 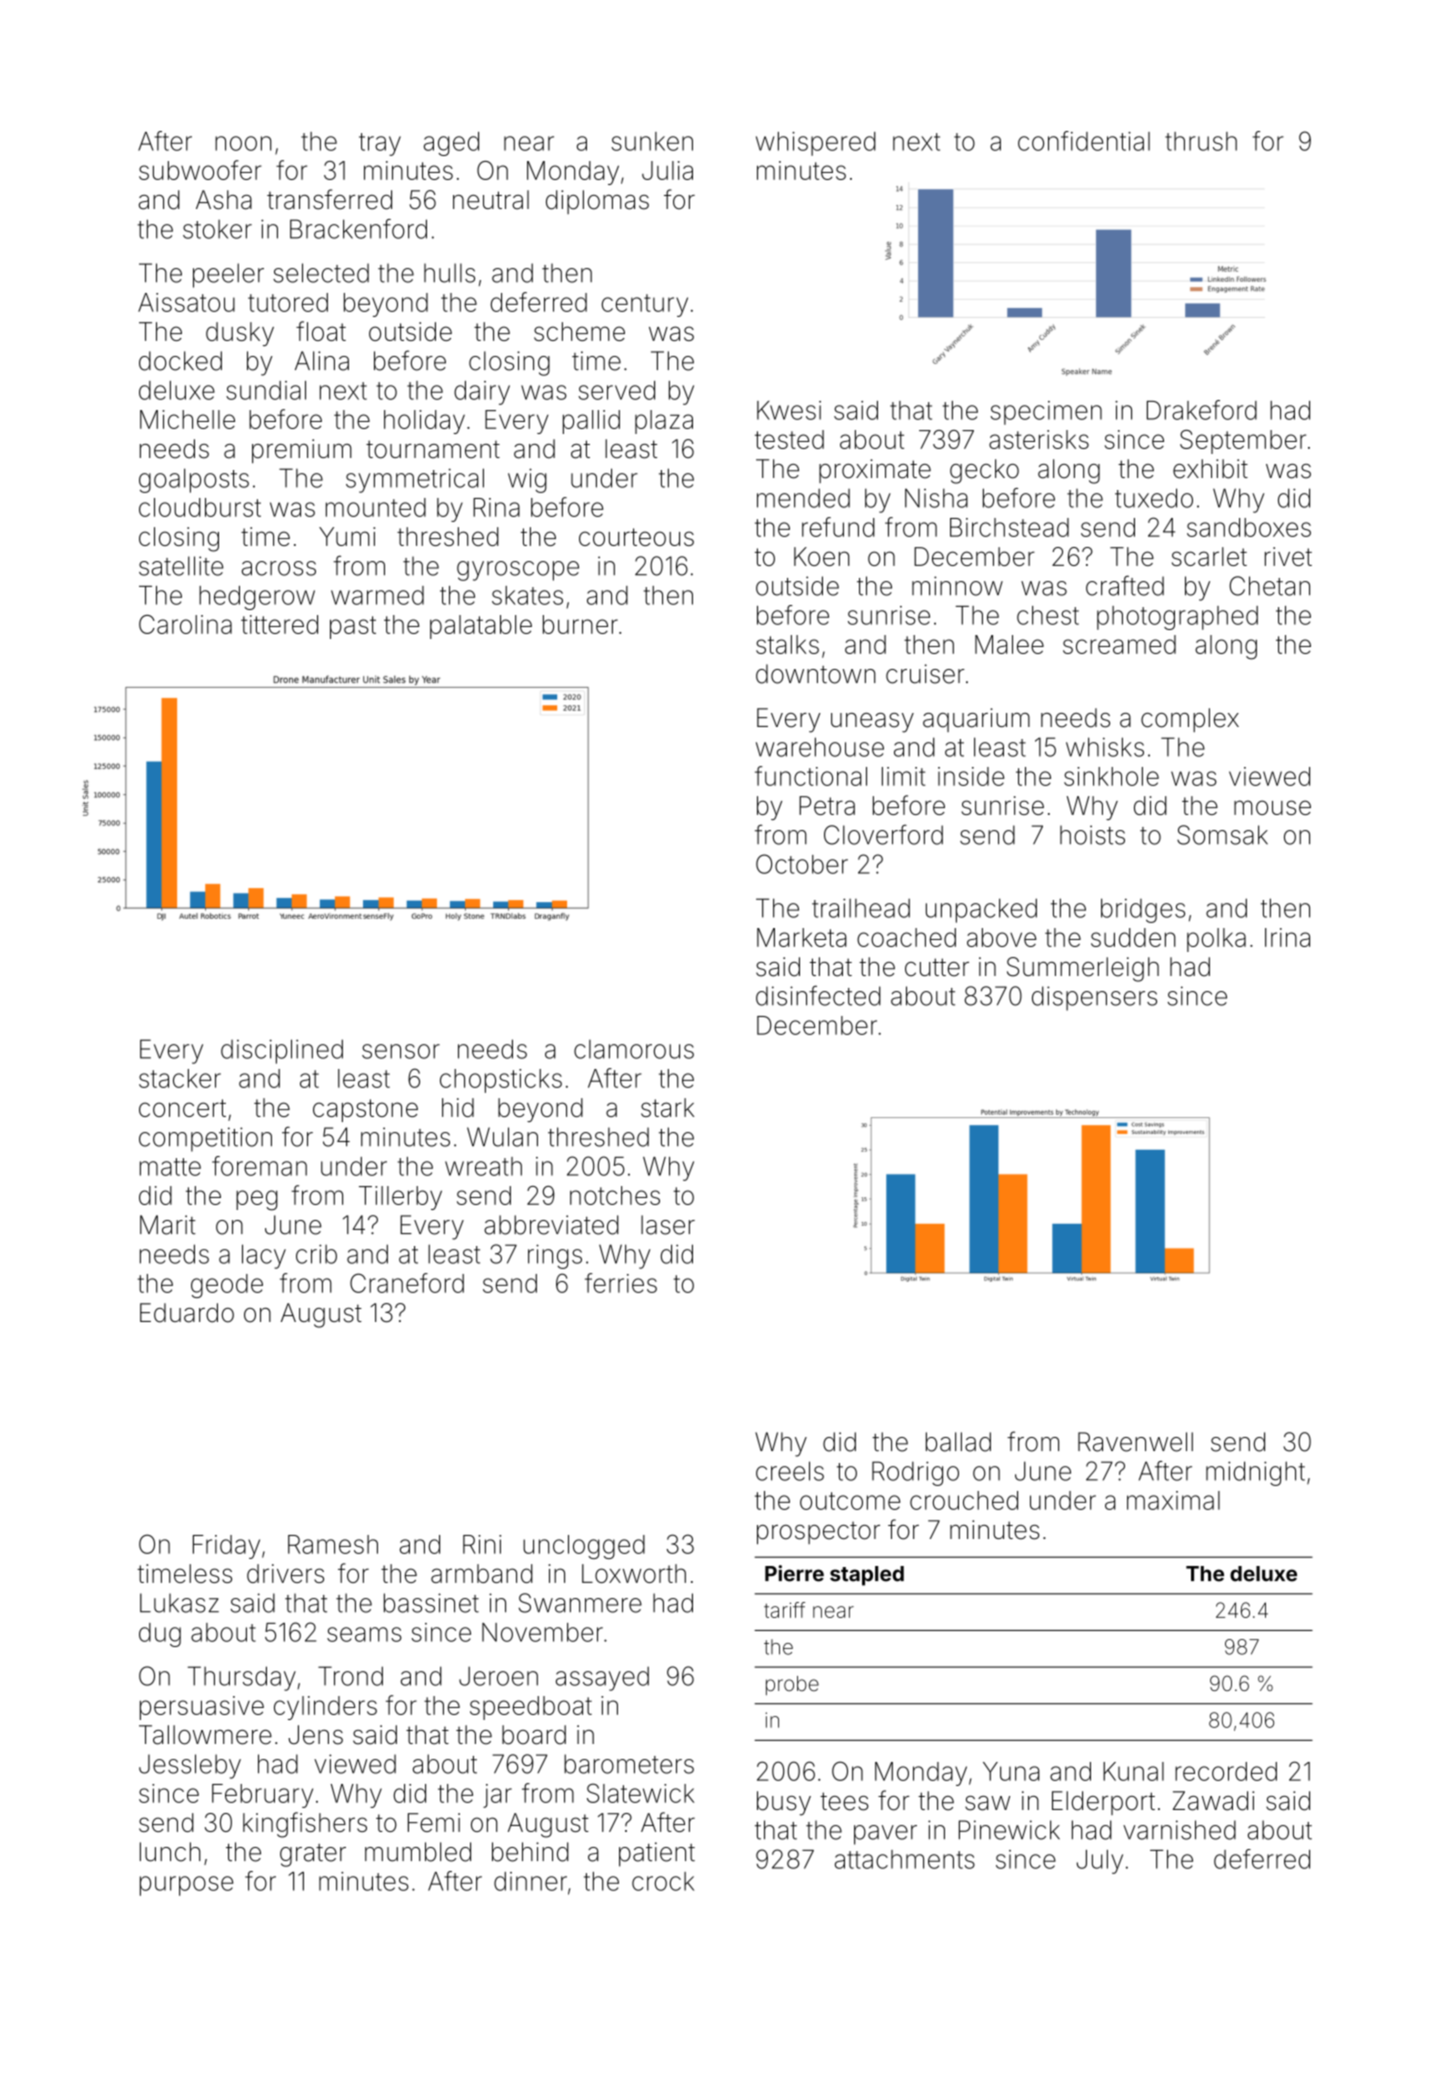 What do you see at coordinates (816, 144) in the document?
I see `whispered` at bounding box center [816, 144].
